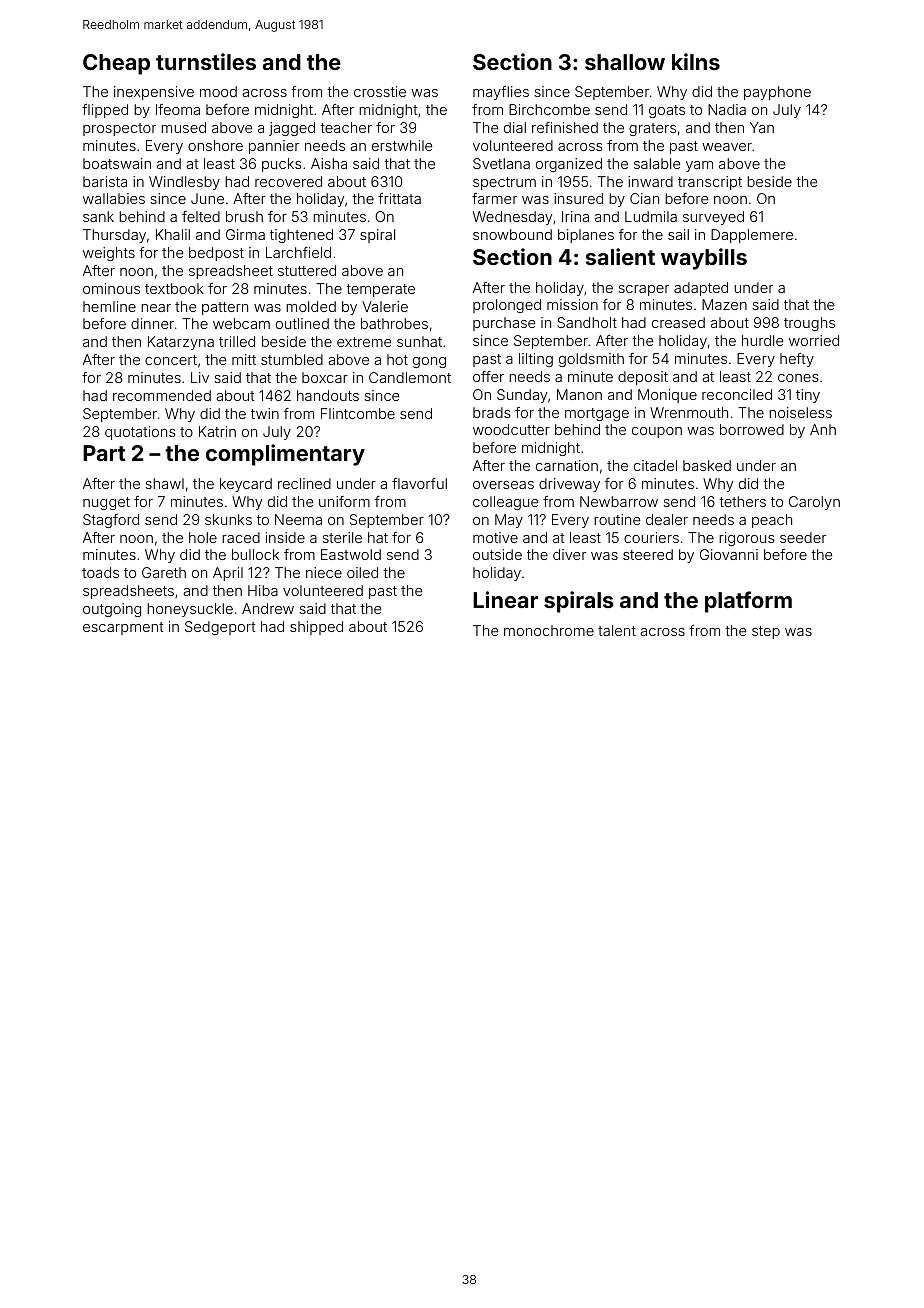  What do you see at coordinates (643, 290) in the image?
I see `scraper` at bounding box center [643, 290].
